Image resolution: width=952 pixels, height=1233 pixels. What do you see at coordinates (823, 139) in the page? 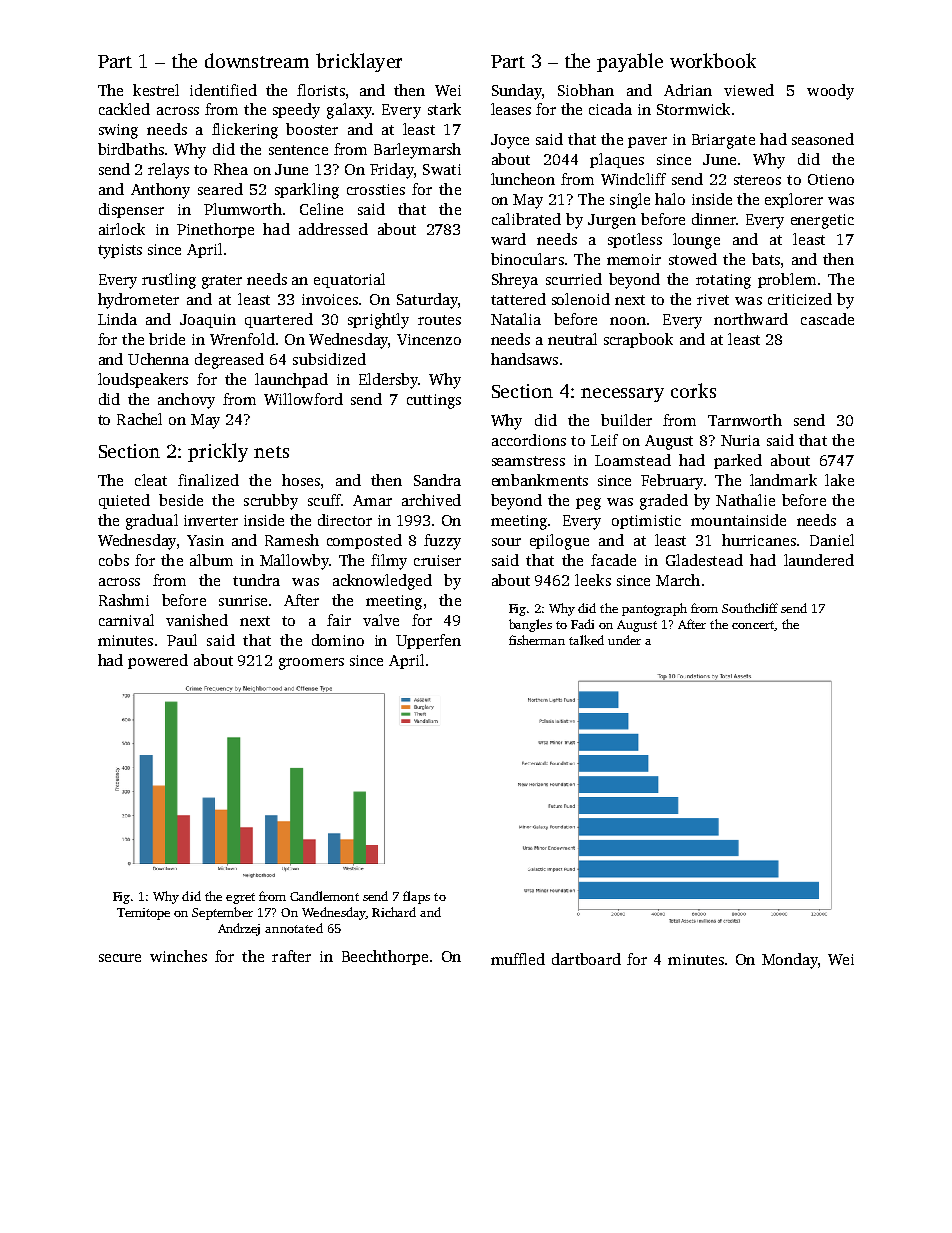
I see `seasoned` at bounding box center [823, 139].
